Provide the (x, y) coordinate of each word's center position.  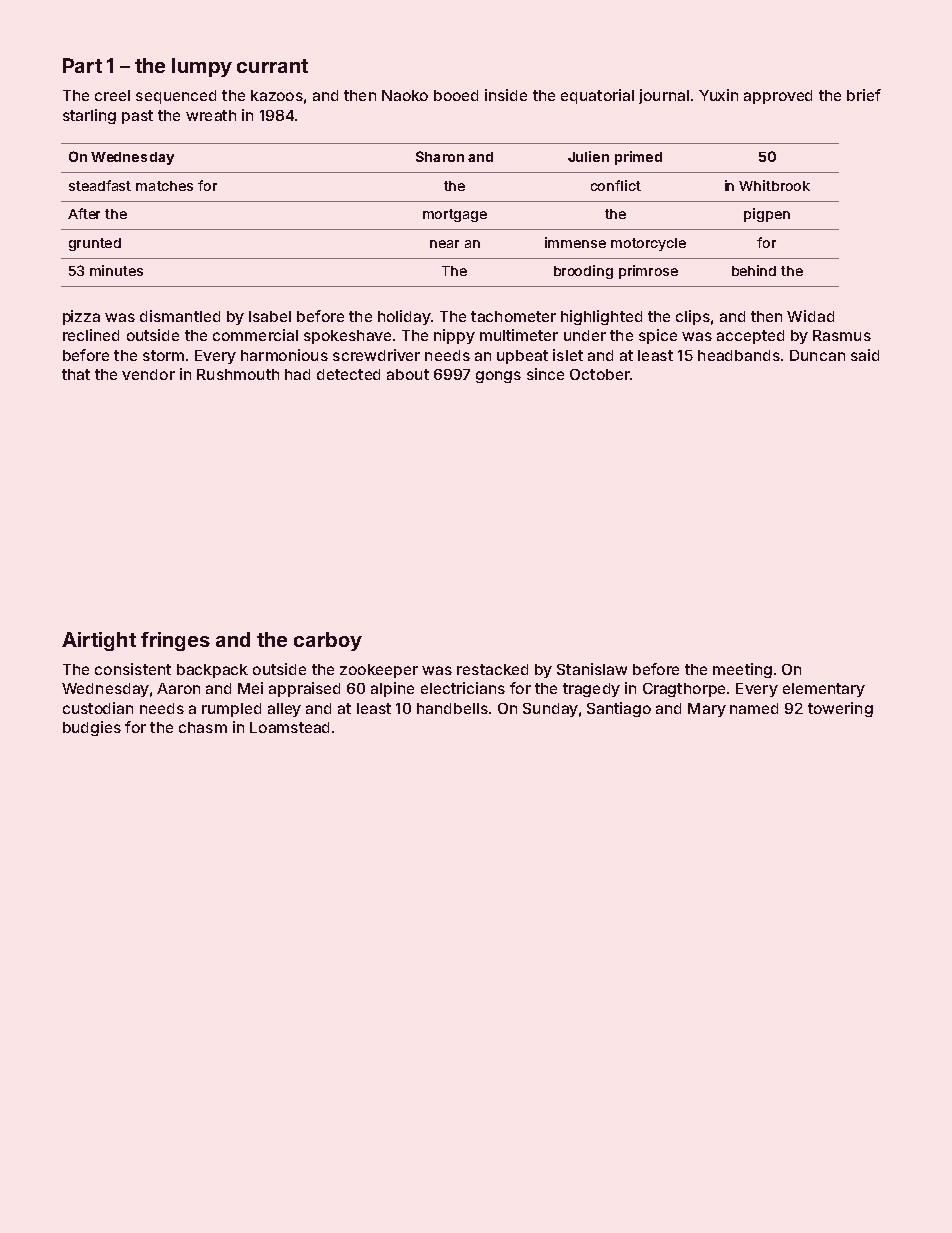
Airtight (99, 641)
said (865, 355)
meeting (742, 670)
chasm (203, 727)
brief (864, 95)
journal (664, 96)
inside (506, 95)
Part (82, 65)
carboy (328, 641)
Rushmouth (238, 374)
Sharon (440, 156)
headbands (739, 355)
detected (348, 374)
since (545, 374)
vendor (148, 374)
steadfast (100, 185)
